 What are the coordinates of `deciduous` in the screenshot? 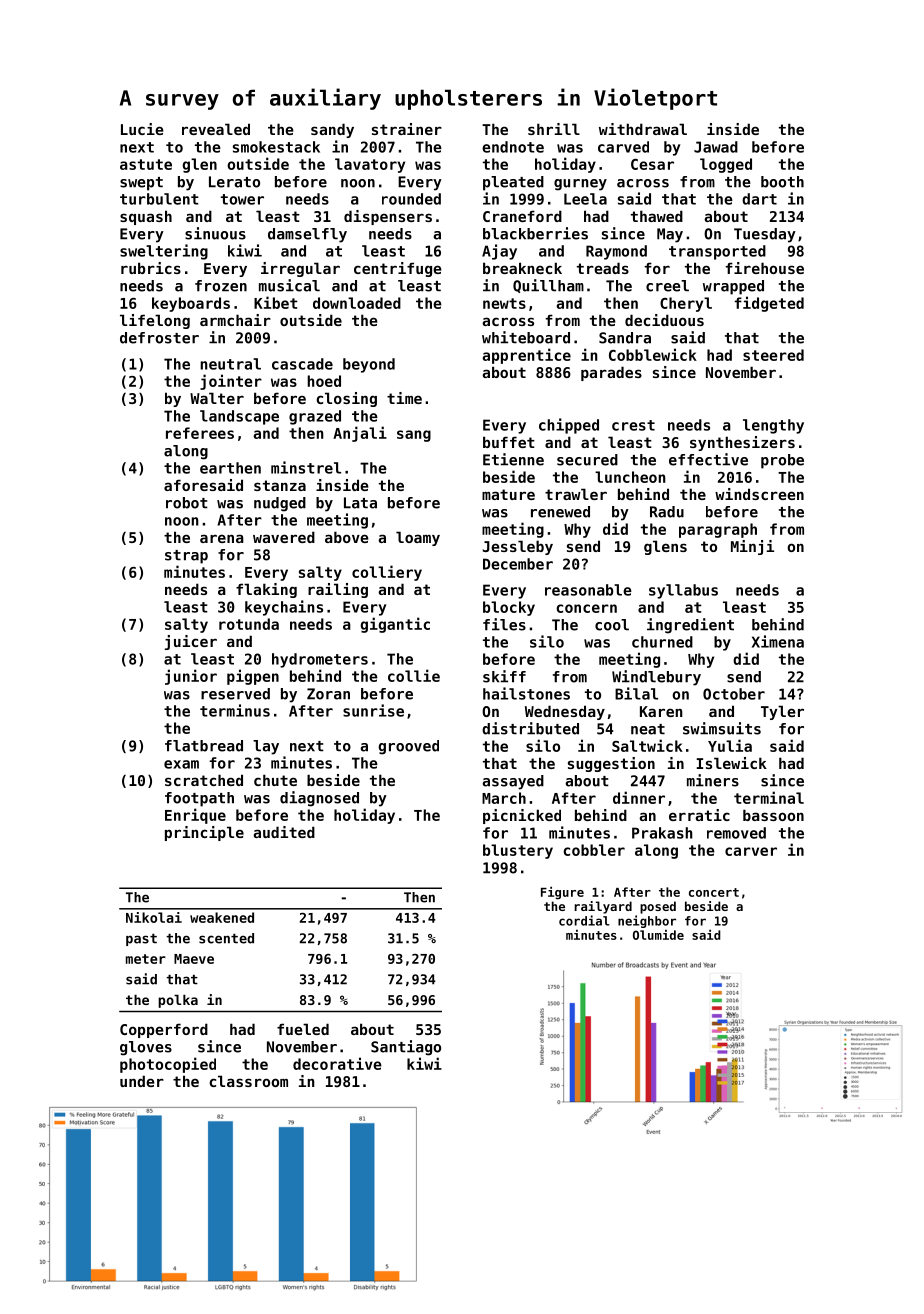 It's located at (664, 320).
